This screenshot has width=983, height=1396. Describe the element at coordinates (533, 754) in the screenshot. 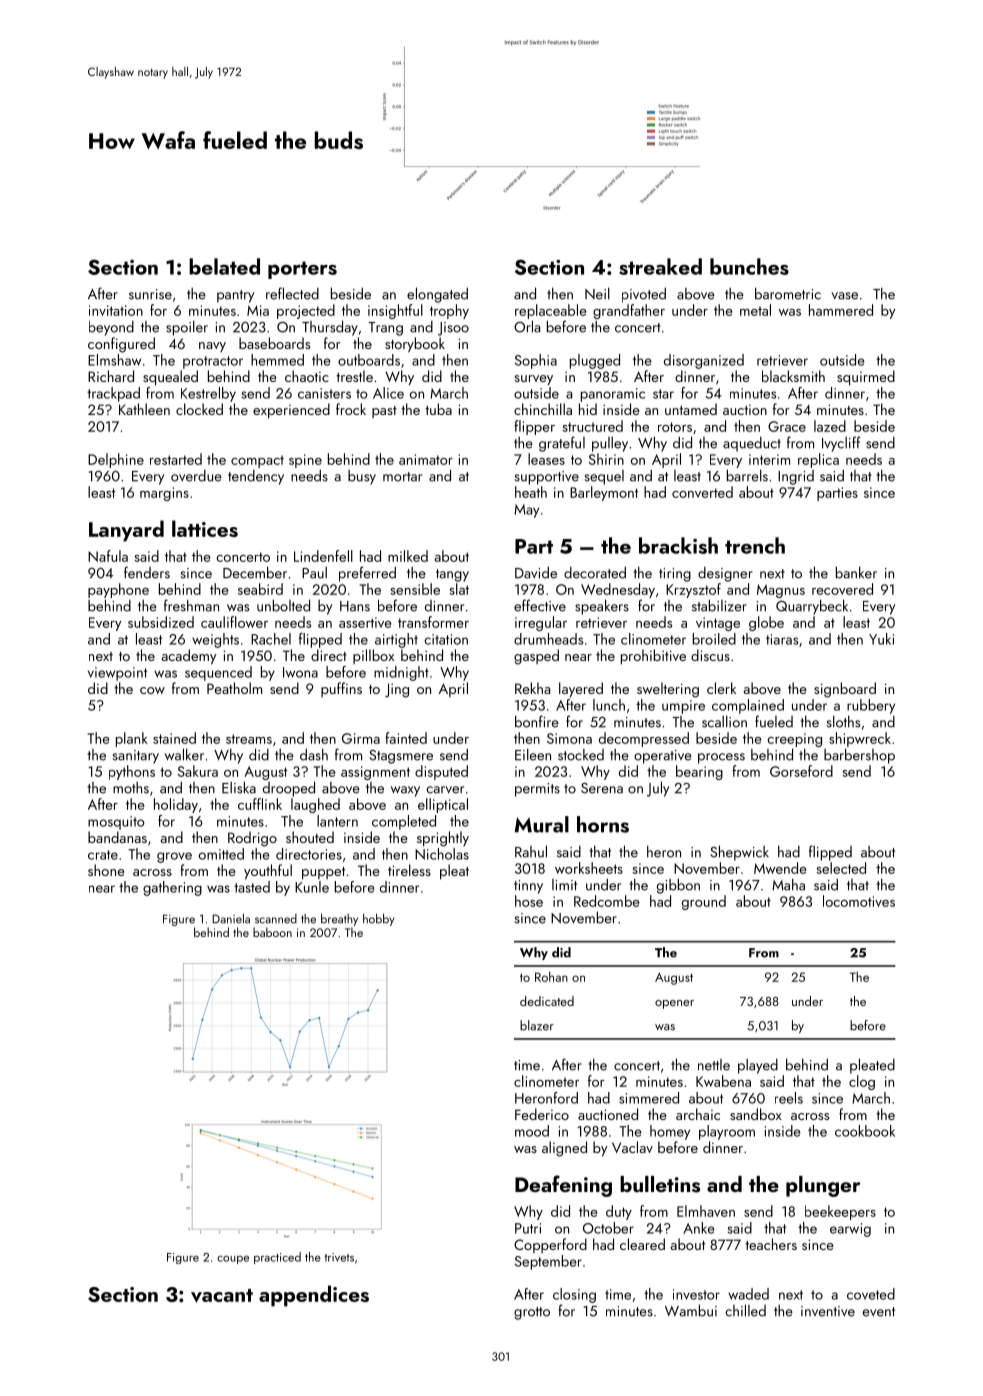

I see `Eileen` at that location.
